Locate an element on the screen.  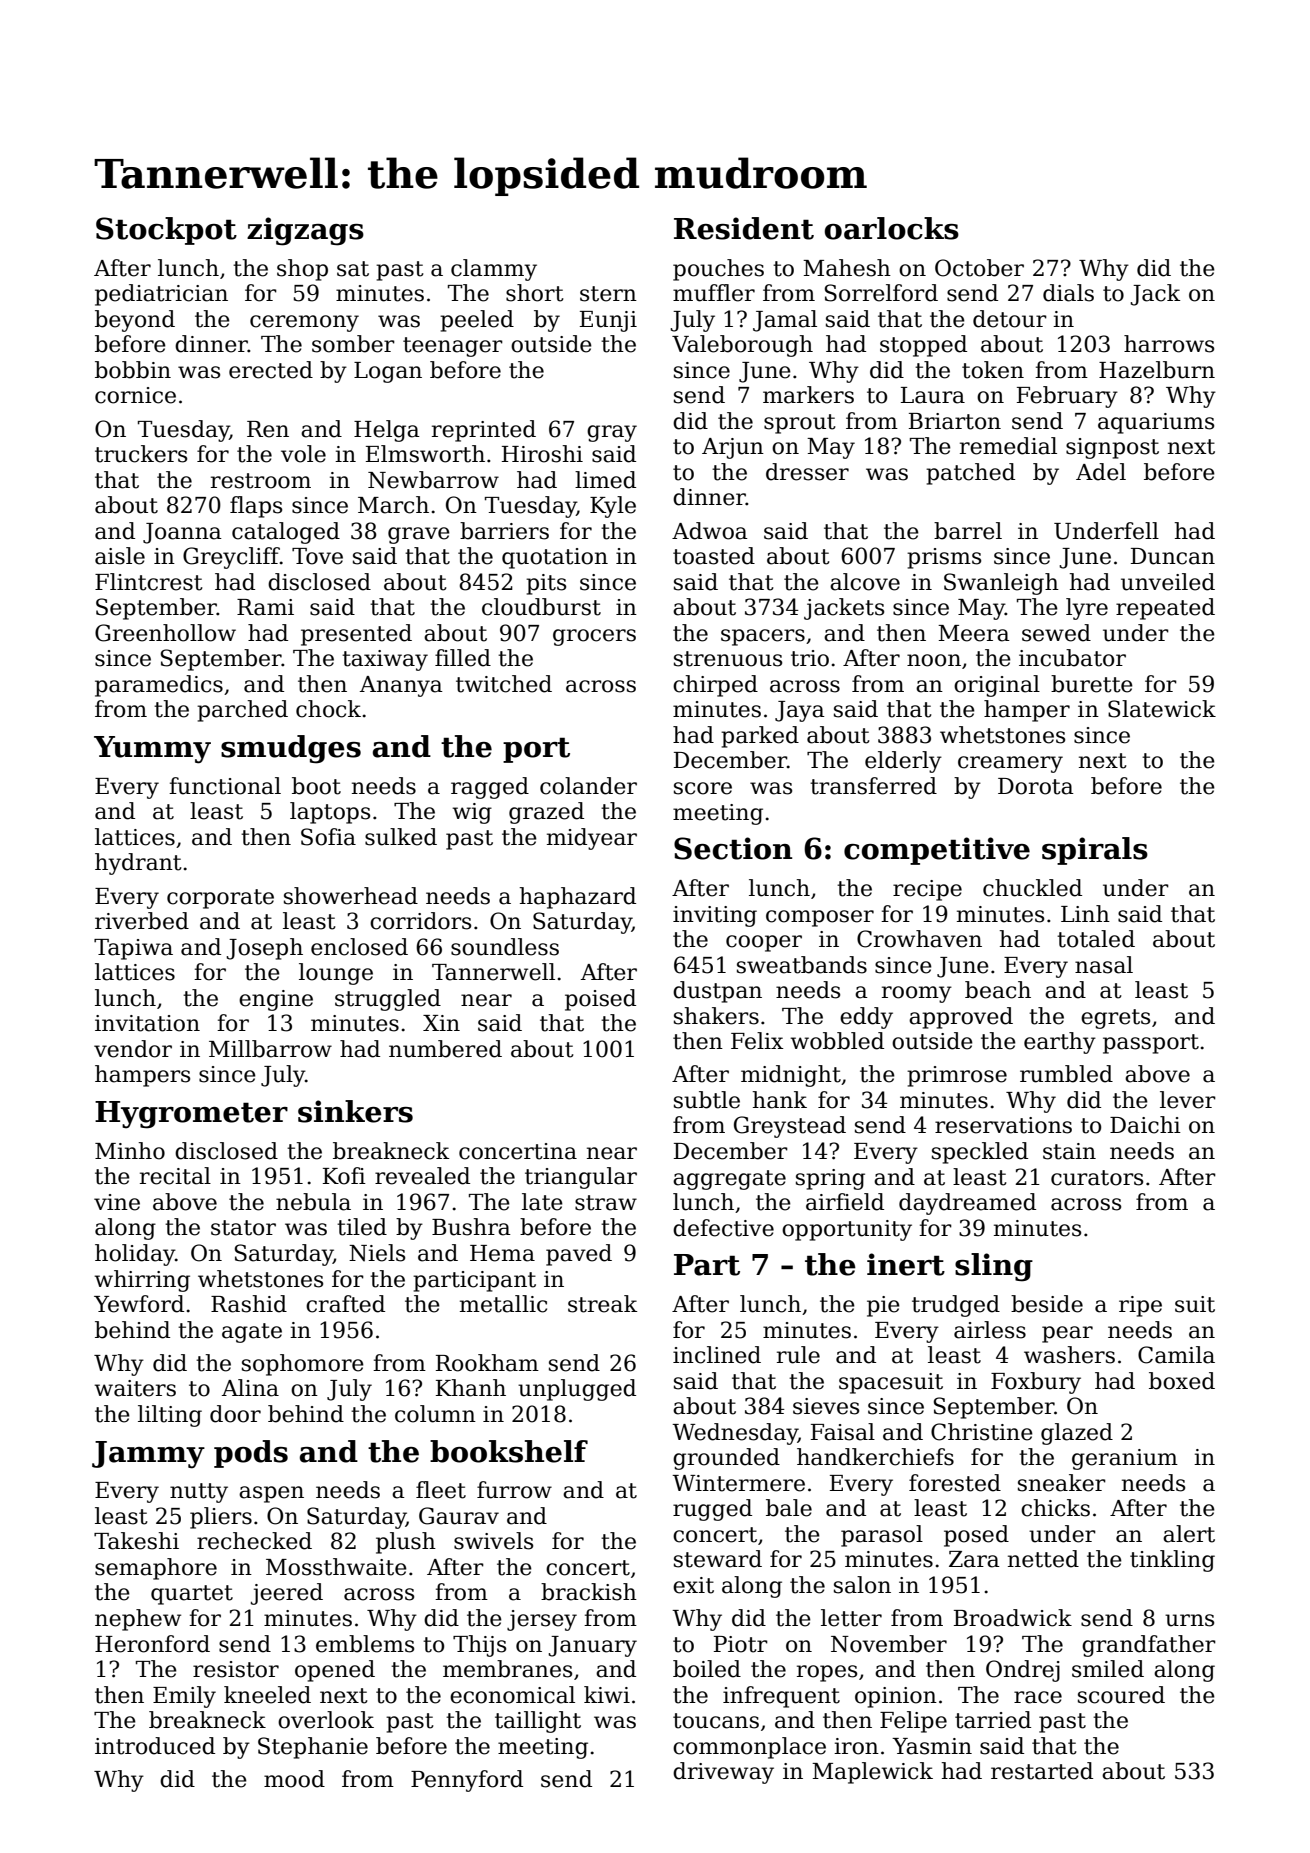
Stockpot is located at coordinates (166, 231).
